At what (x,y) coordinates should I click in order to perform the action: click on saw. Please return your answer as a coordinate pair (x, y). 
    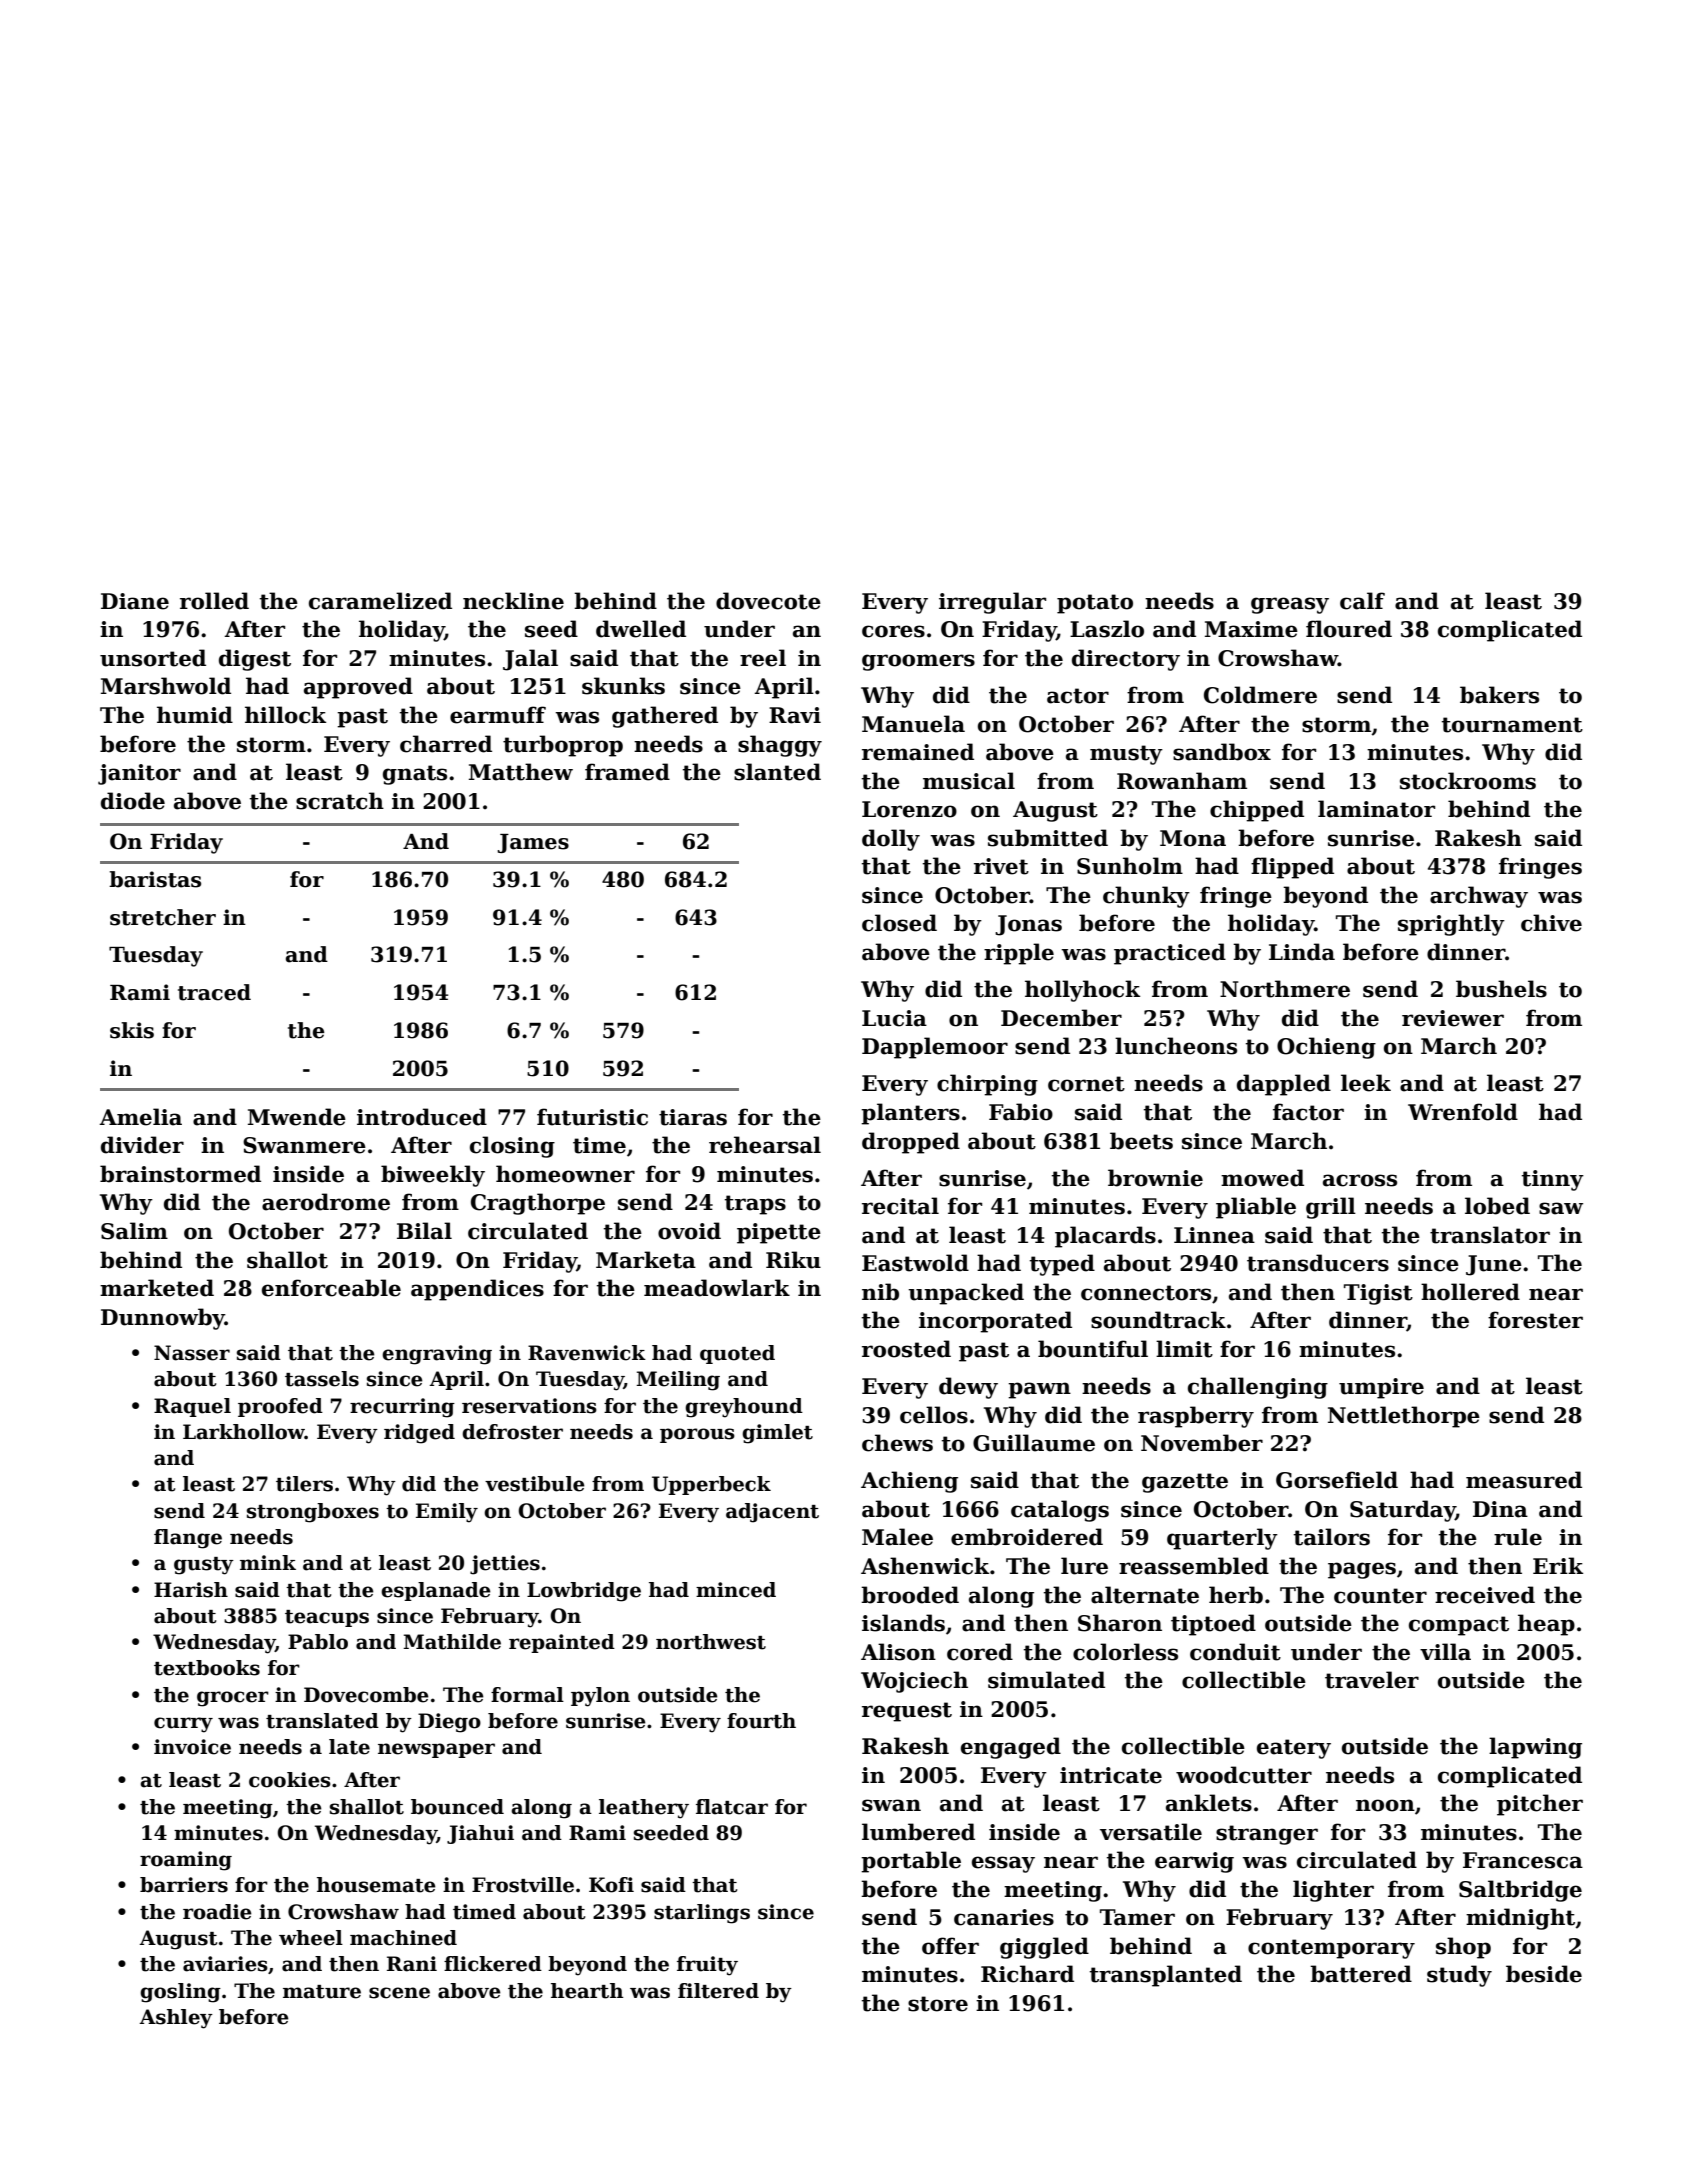
    Looking at the image, I should click on (1561, 1208).
